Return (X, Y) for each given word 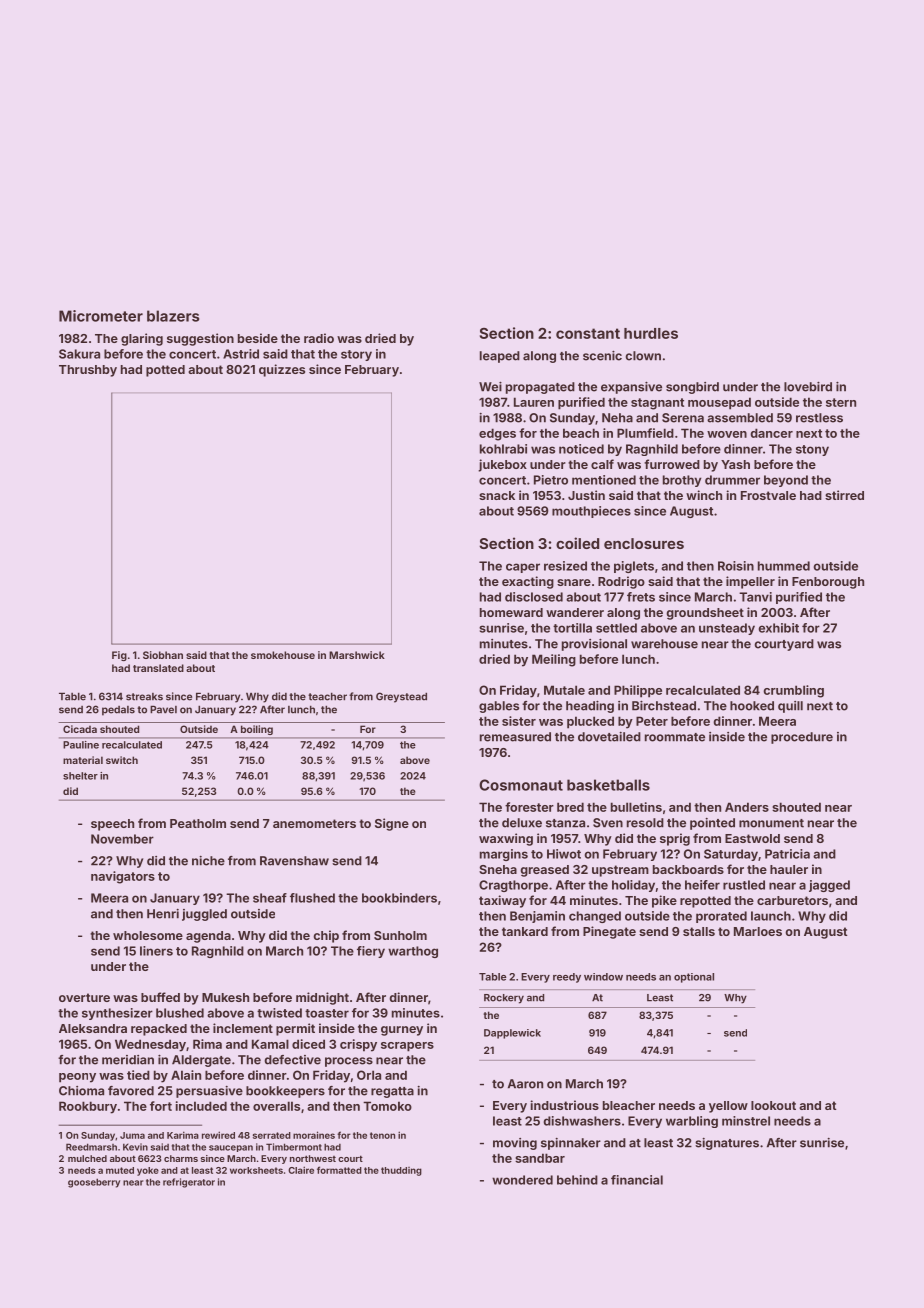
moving (515, 1144)
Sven (608, 823)
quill (790, 707)
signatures (727, 1144)
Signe (392, 824)
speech (112, 825)
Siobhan (163, 655)
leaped (500, 357)
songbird (692, 388)
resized (565, 566)
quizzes (282, 370)
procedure (802, 738)
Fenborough (828, 583)
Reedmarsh (91, 1147)
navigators (123, 877)
